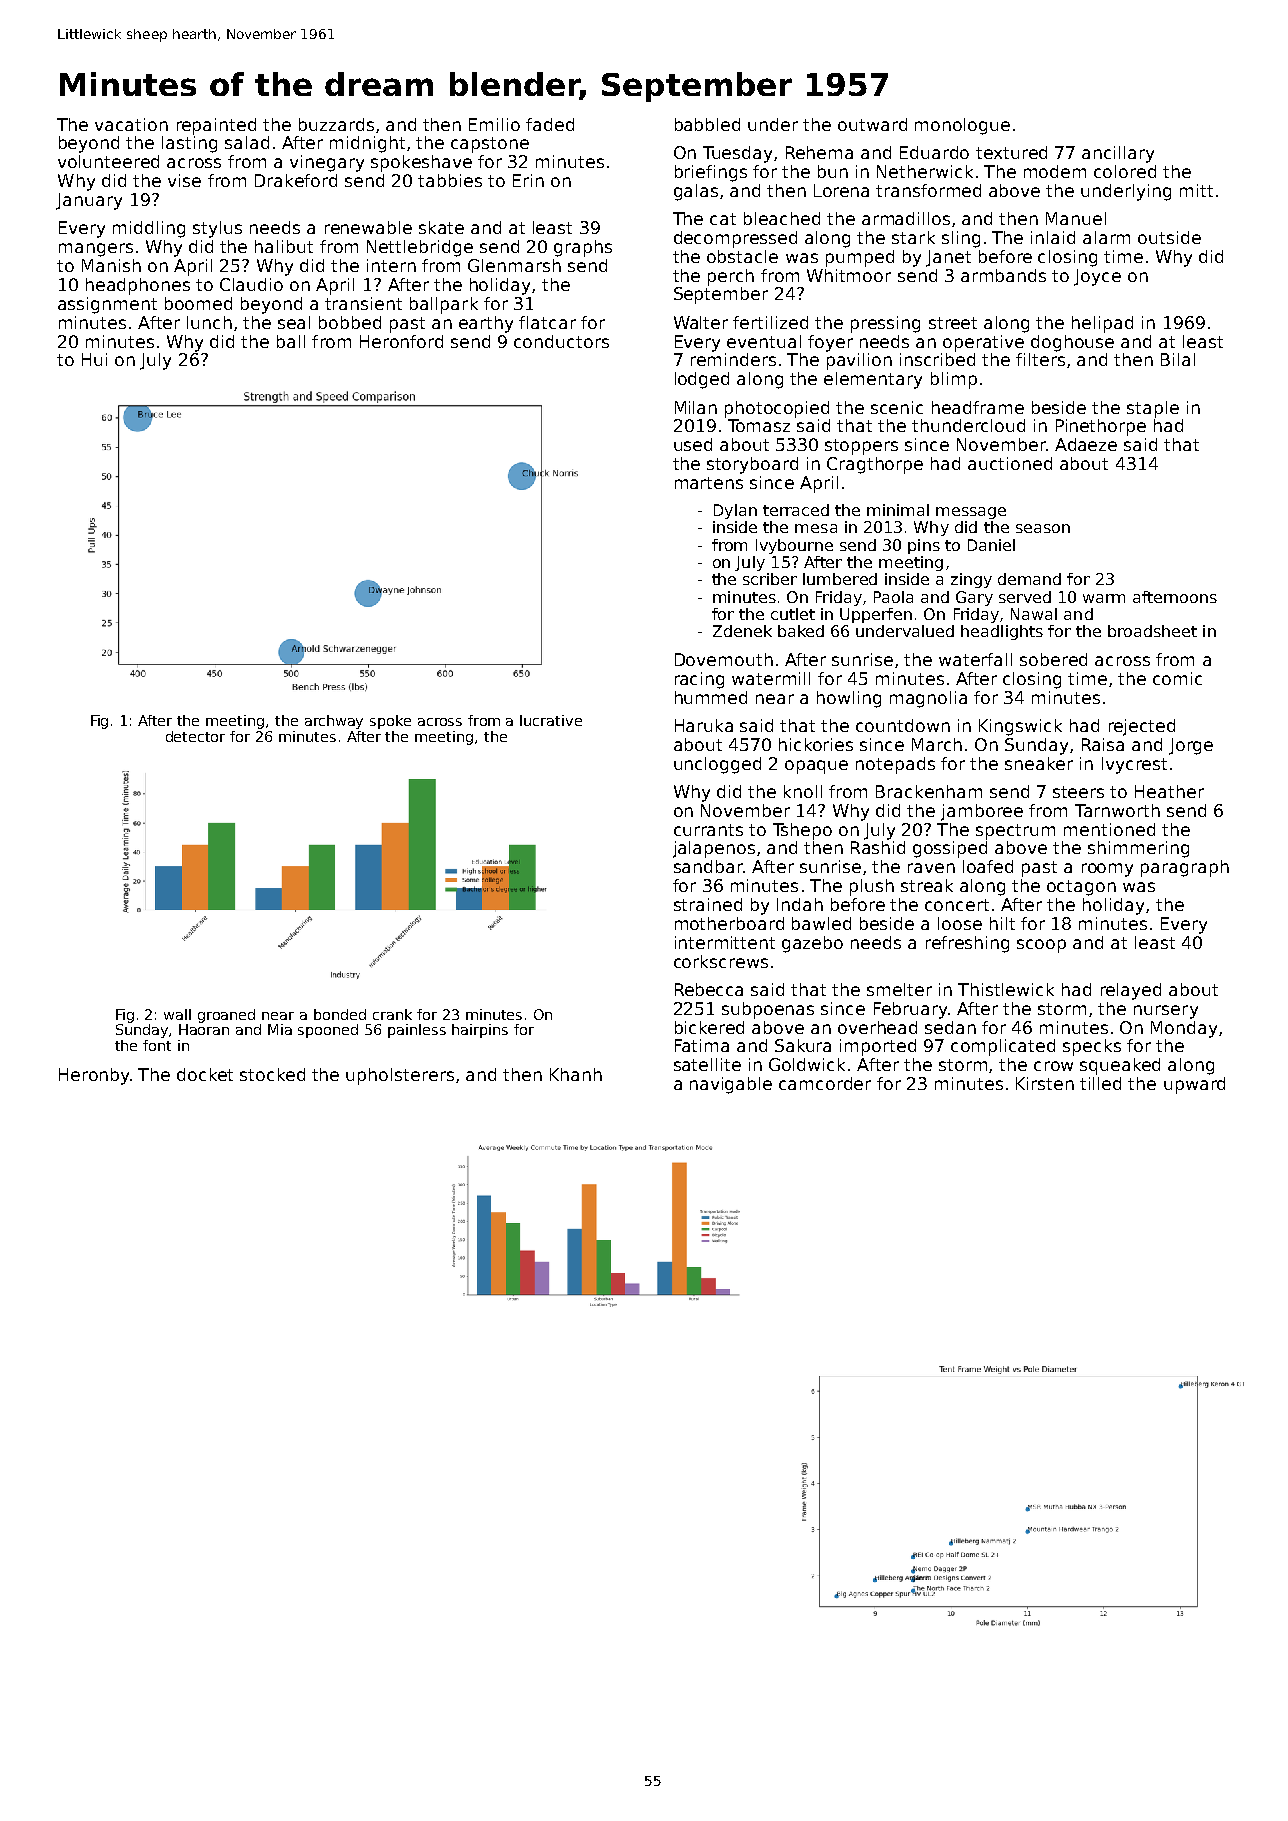 The image size is (1288, 1821). What do you see at coordinates (777, 409) in the screenshot?
I see `photocopied` at bounding box center [777, 409].
